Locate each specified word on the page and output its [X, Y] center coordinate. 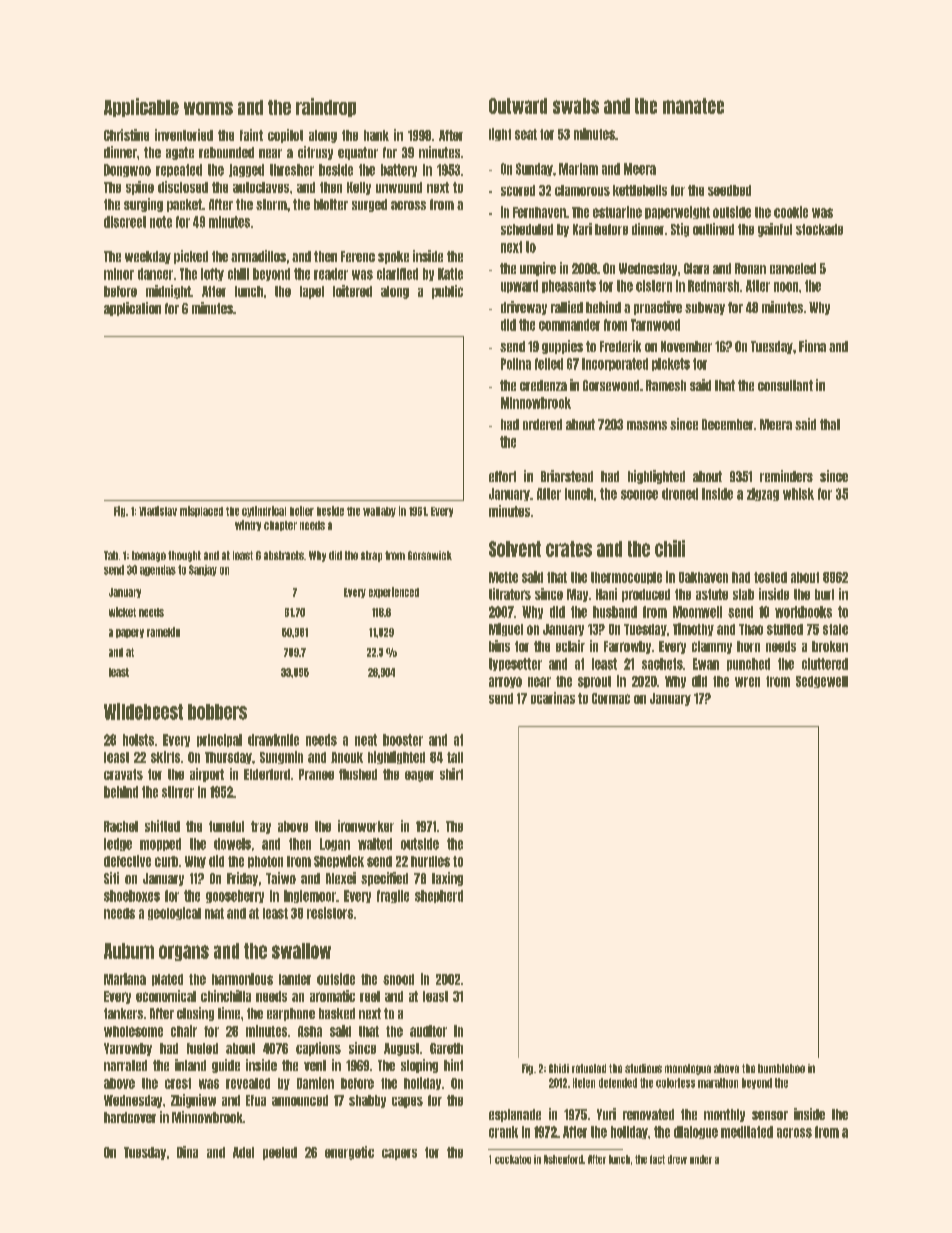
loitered [352, 291]
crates [569, 549]
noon [786, 287]
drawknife [273, 740]
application [132, 309]
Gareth [446, 1048]
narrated [125, 1065]
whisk [798, 494]
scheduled [527, 229]
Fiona [812, 346]
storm [271, 204]
